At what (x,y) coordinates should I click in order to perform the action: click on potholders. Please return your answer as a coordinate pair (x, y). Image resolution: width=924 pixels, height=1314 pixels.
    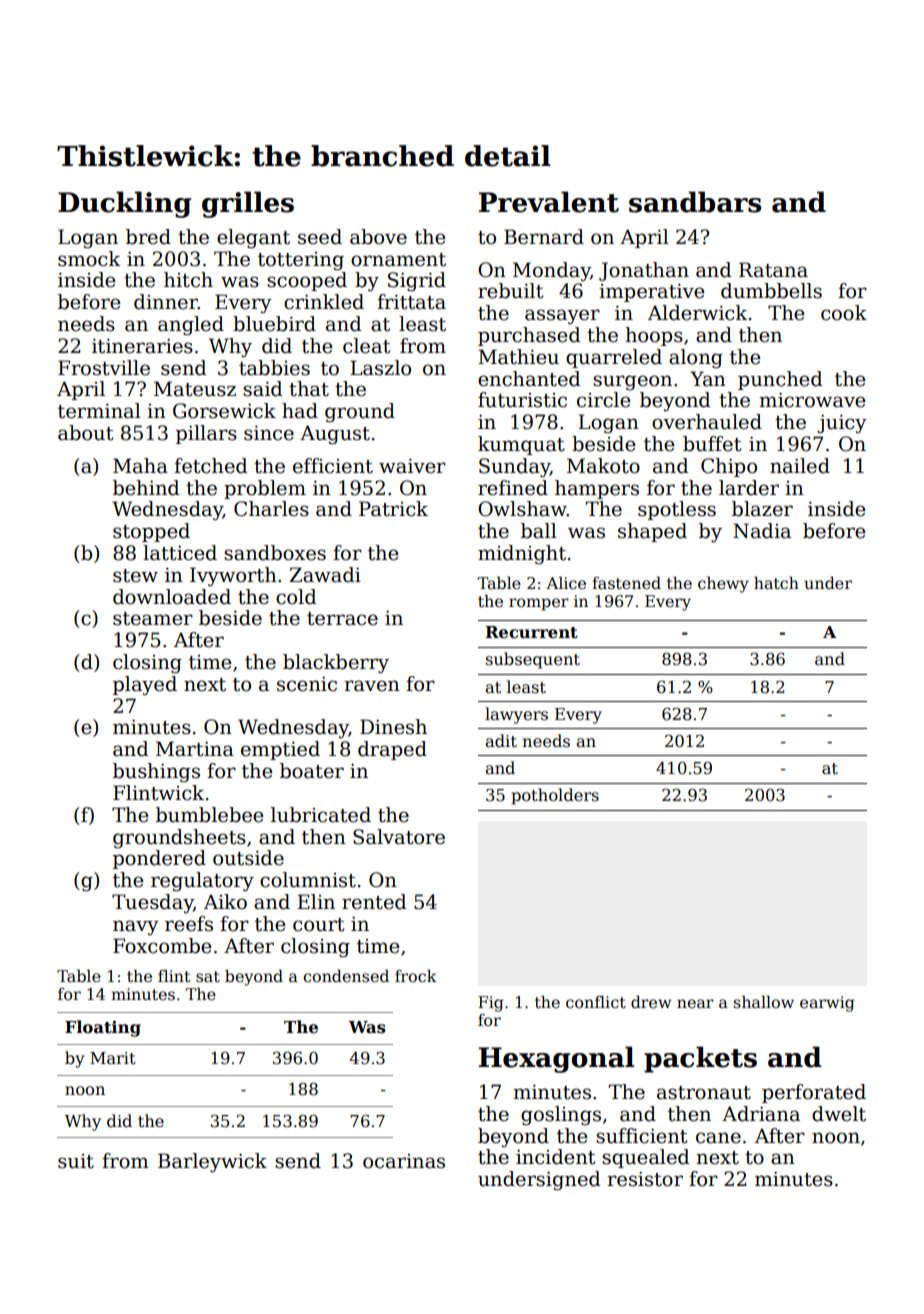
    Looking at the image, I should click on (555, 796).
